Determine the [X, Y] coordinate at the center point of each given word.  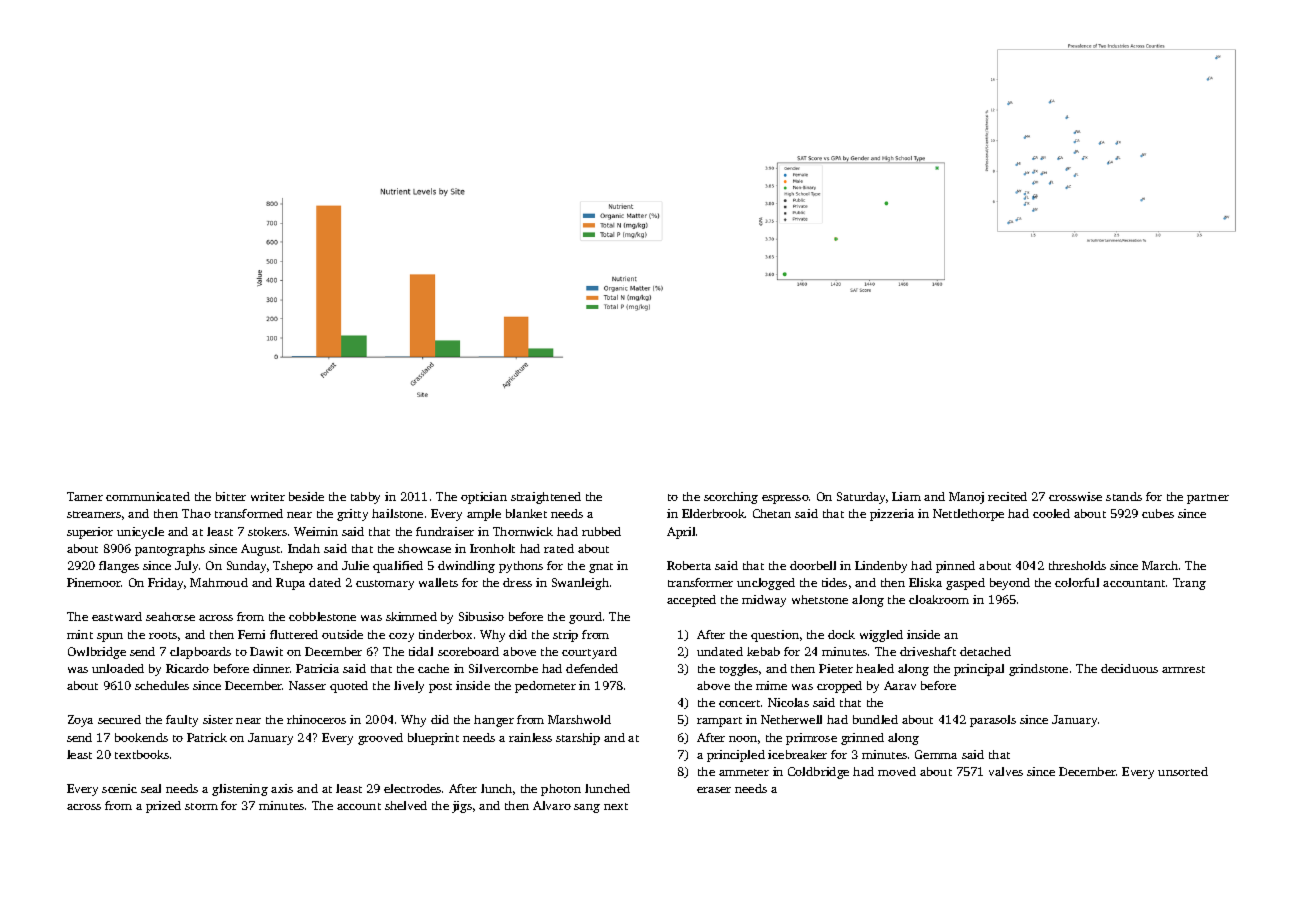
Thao [196, 513]
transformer [700, 582]
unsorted [1183, 771]
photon [561, 790]
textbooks [142, 754]
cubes [1158, 513]
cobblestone [322, 616]
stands [1124, 496]
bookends [141, 737]
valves [1006, 771]
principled [736, 756]
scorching [731, 498]
